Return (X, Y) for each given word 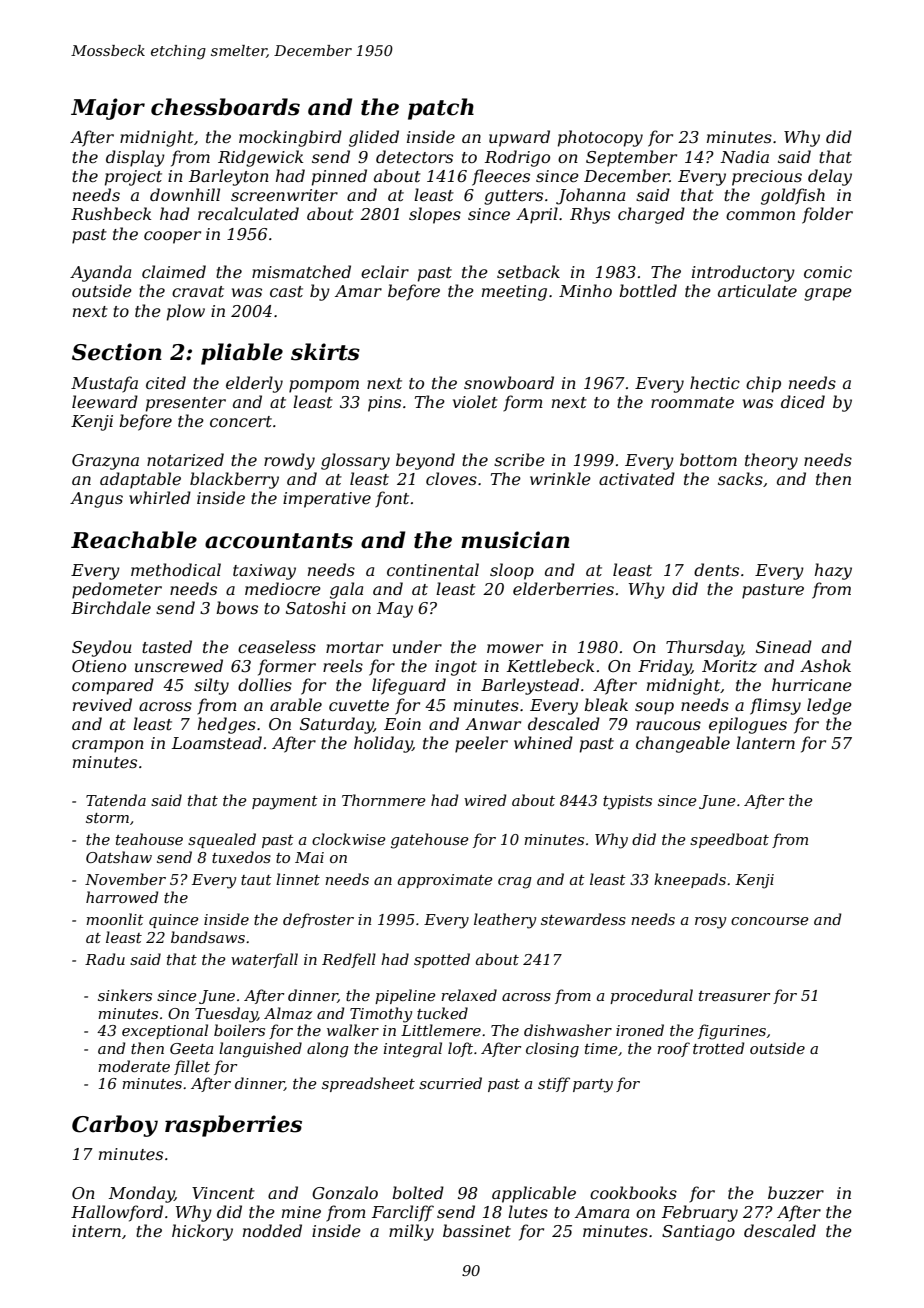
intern (96, 1231)
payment (285, 803)
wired (485, 800)
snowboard (509, 382)
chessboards (225, 107)
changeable (683, 744)
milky (411, 1232)
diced (803, 401)
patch (441, 109)
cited (166, 382)
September (631, 158)
